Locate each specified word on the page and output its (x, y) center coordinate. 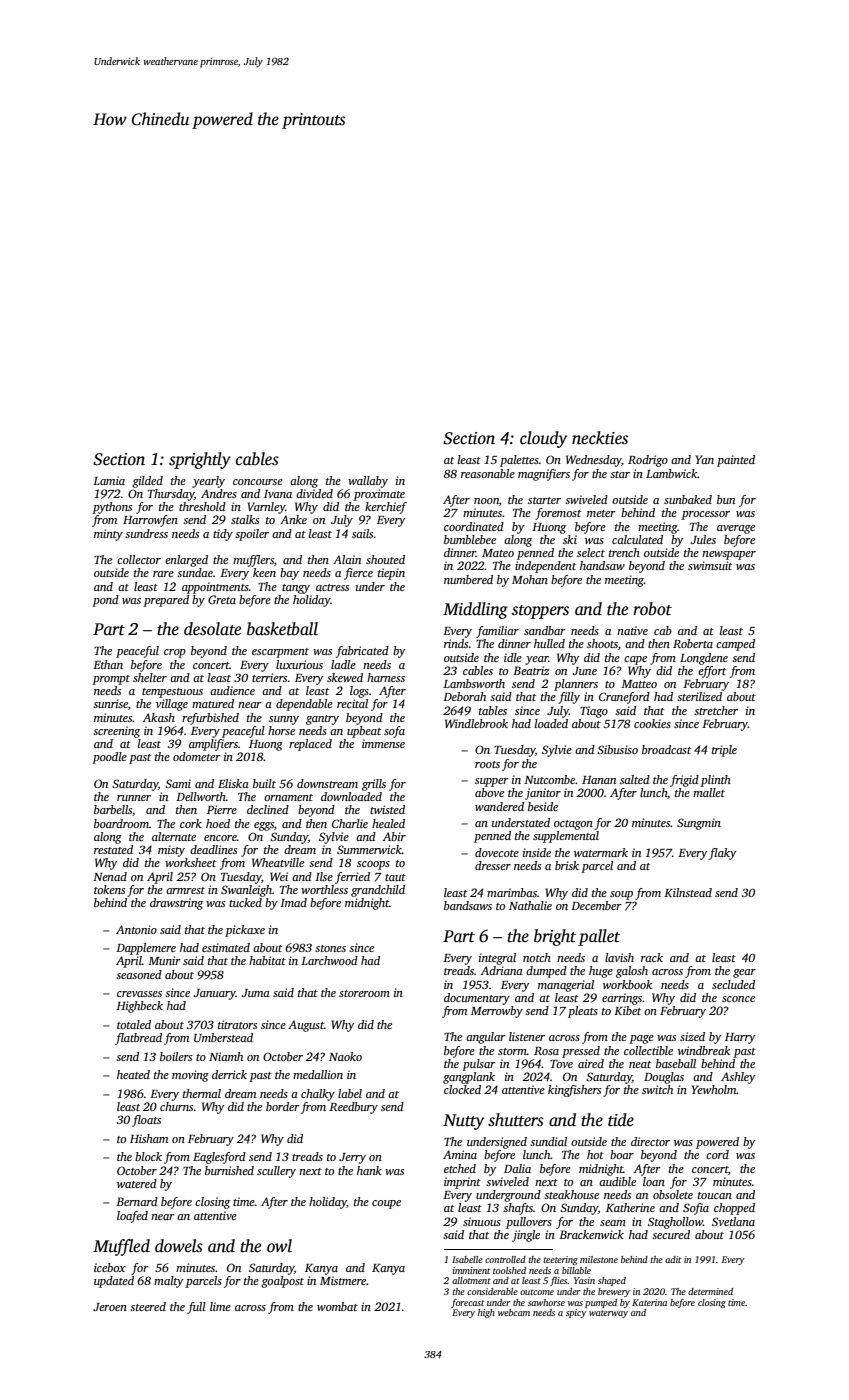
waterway (608, 1314)
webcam (514, 1312)
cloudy (543, 439)
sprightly (200, 460)
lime (220, 1306)
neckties (600, 438)
